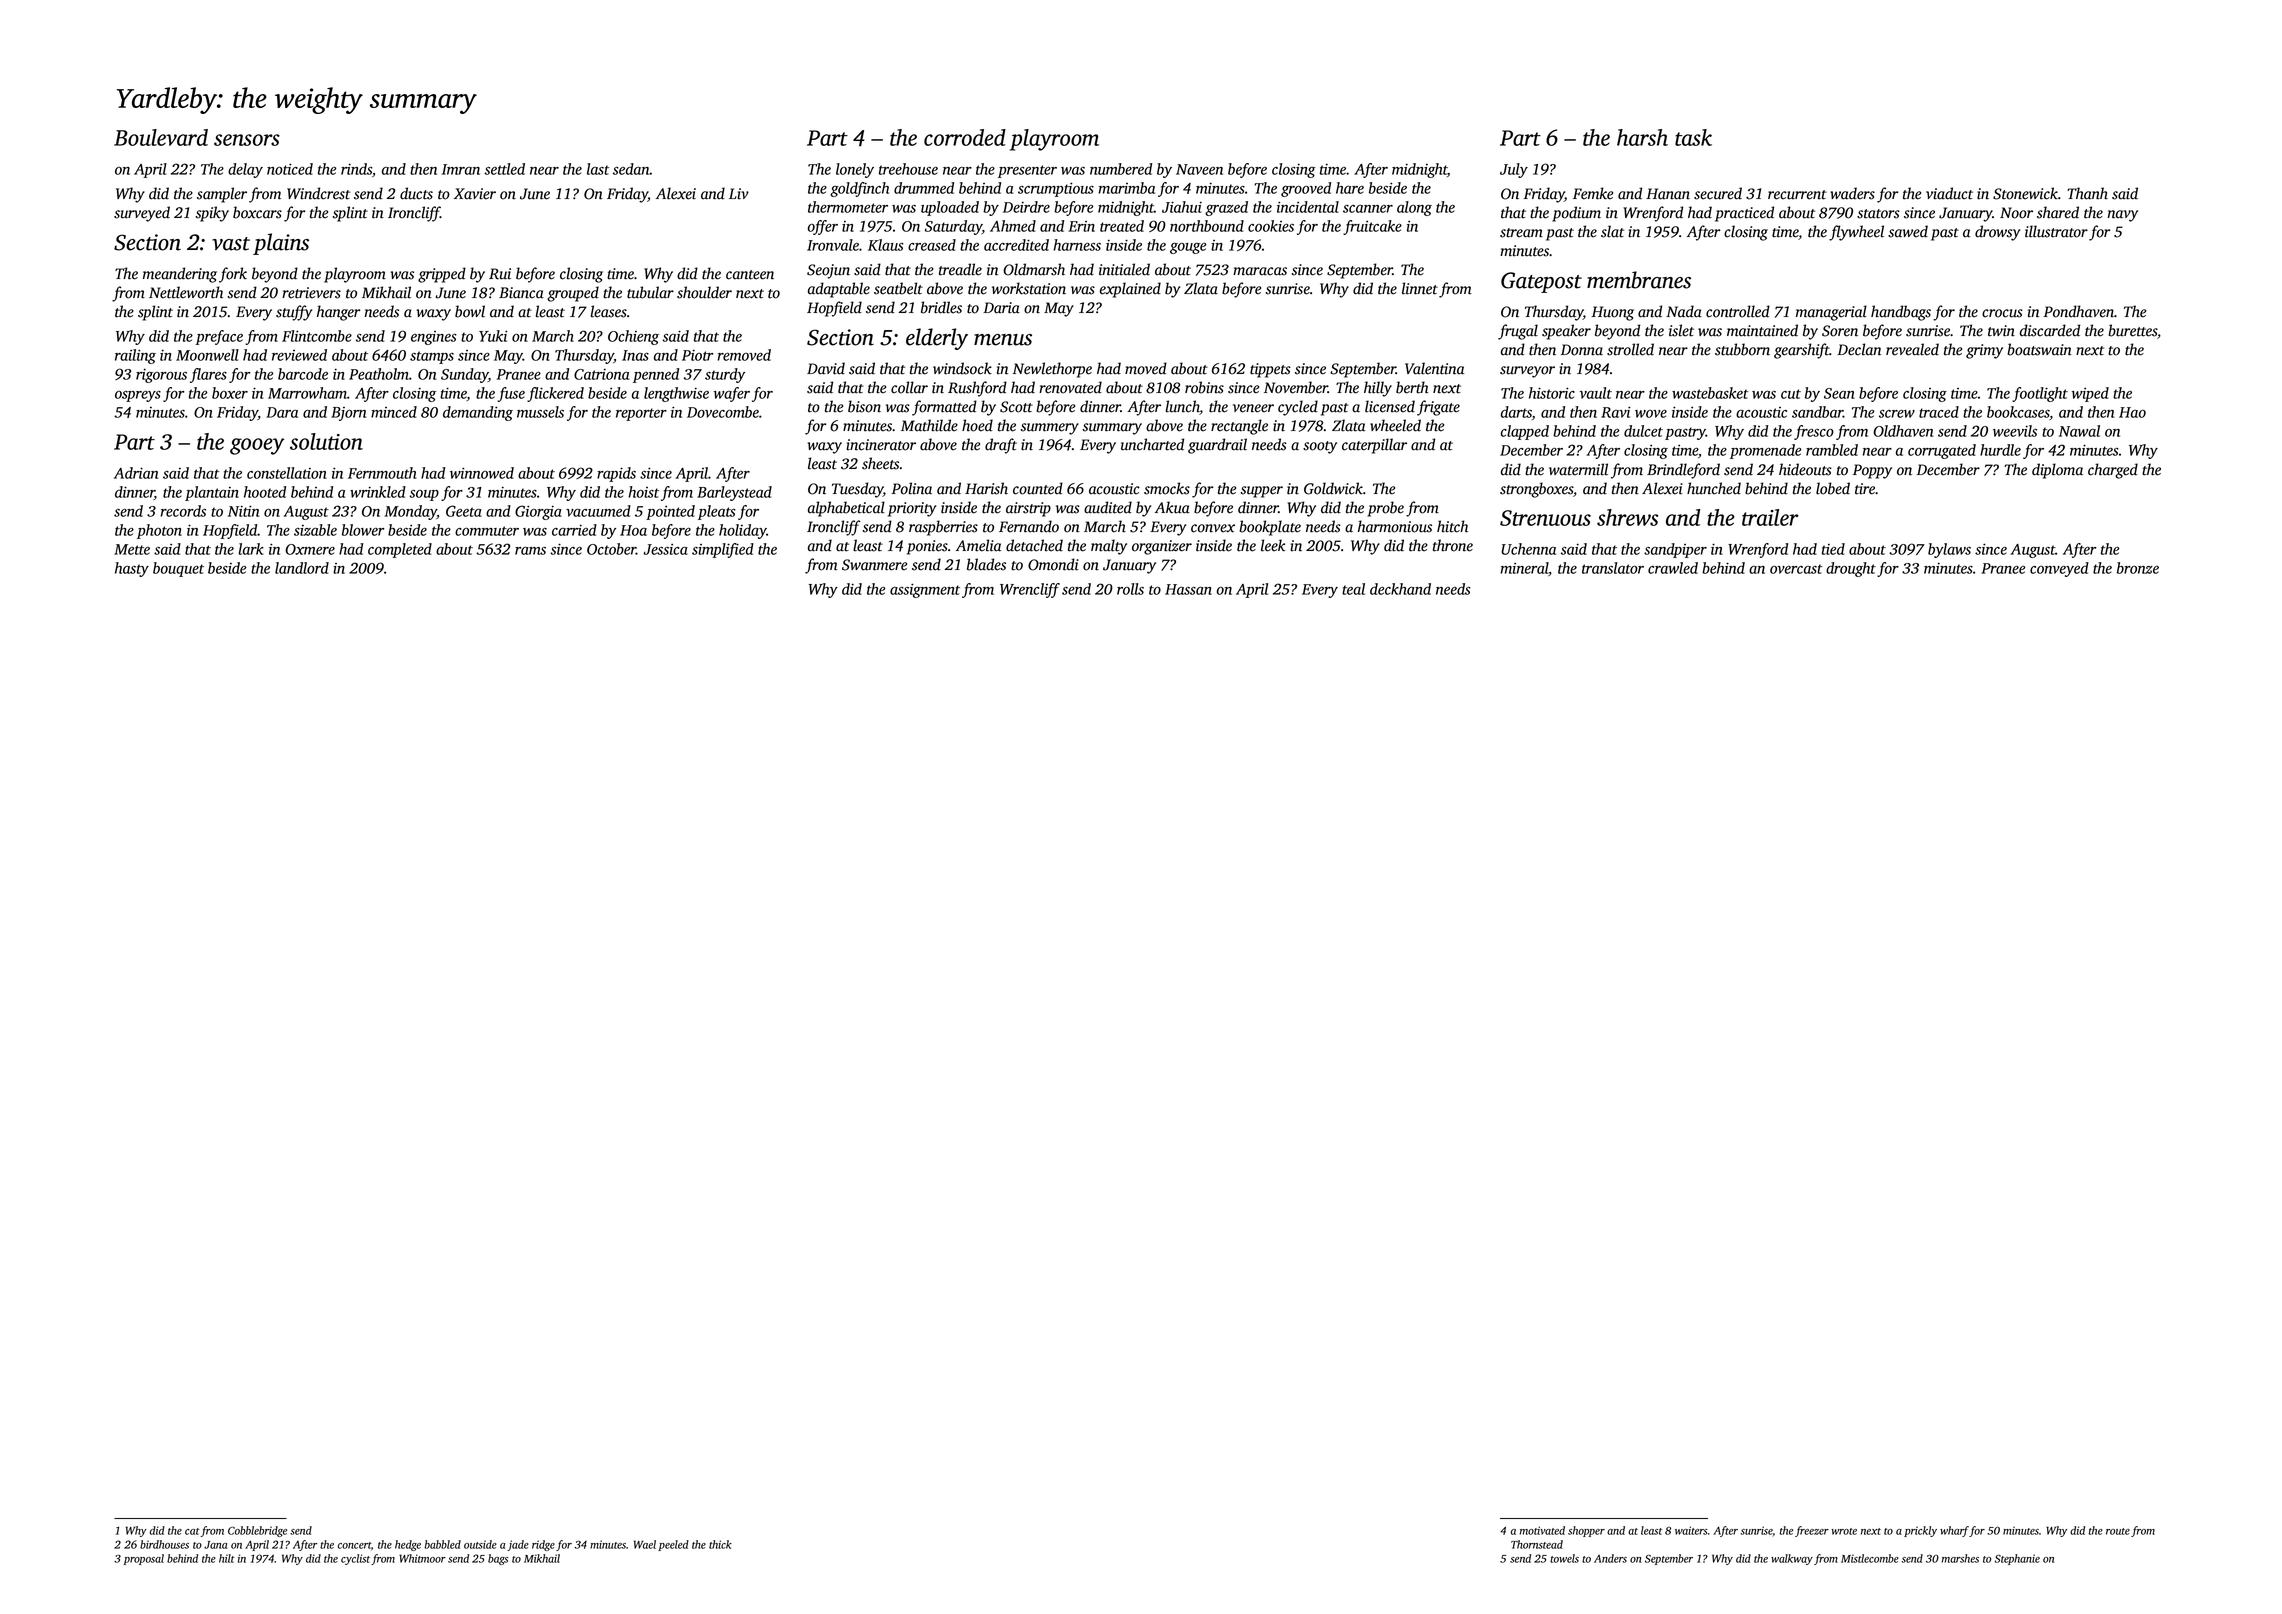 The width and height of the document is (2282, 1614). Describe the element at coordinates (1683, 471) in the document. I see `Brindleford` at that location.
